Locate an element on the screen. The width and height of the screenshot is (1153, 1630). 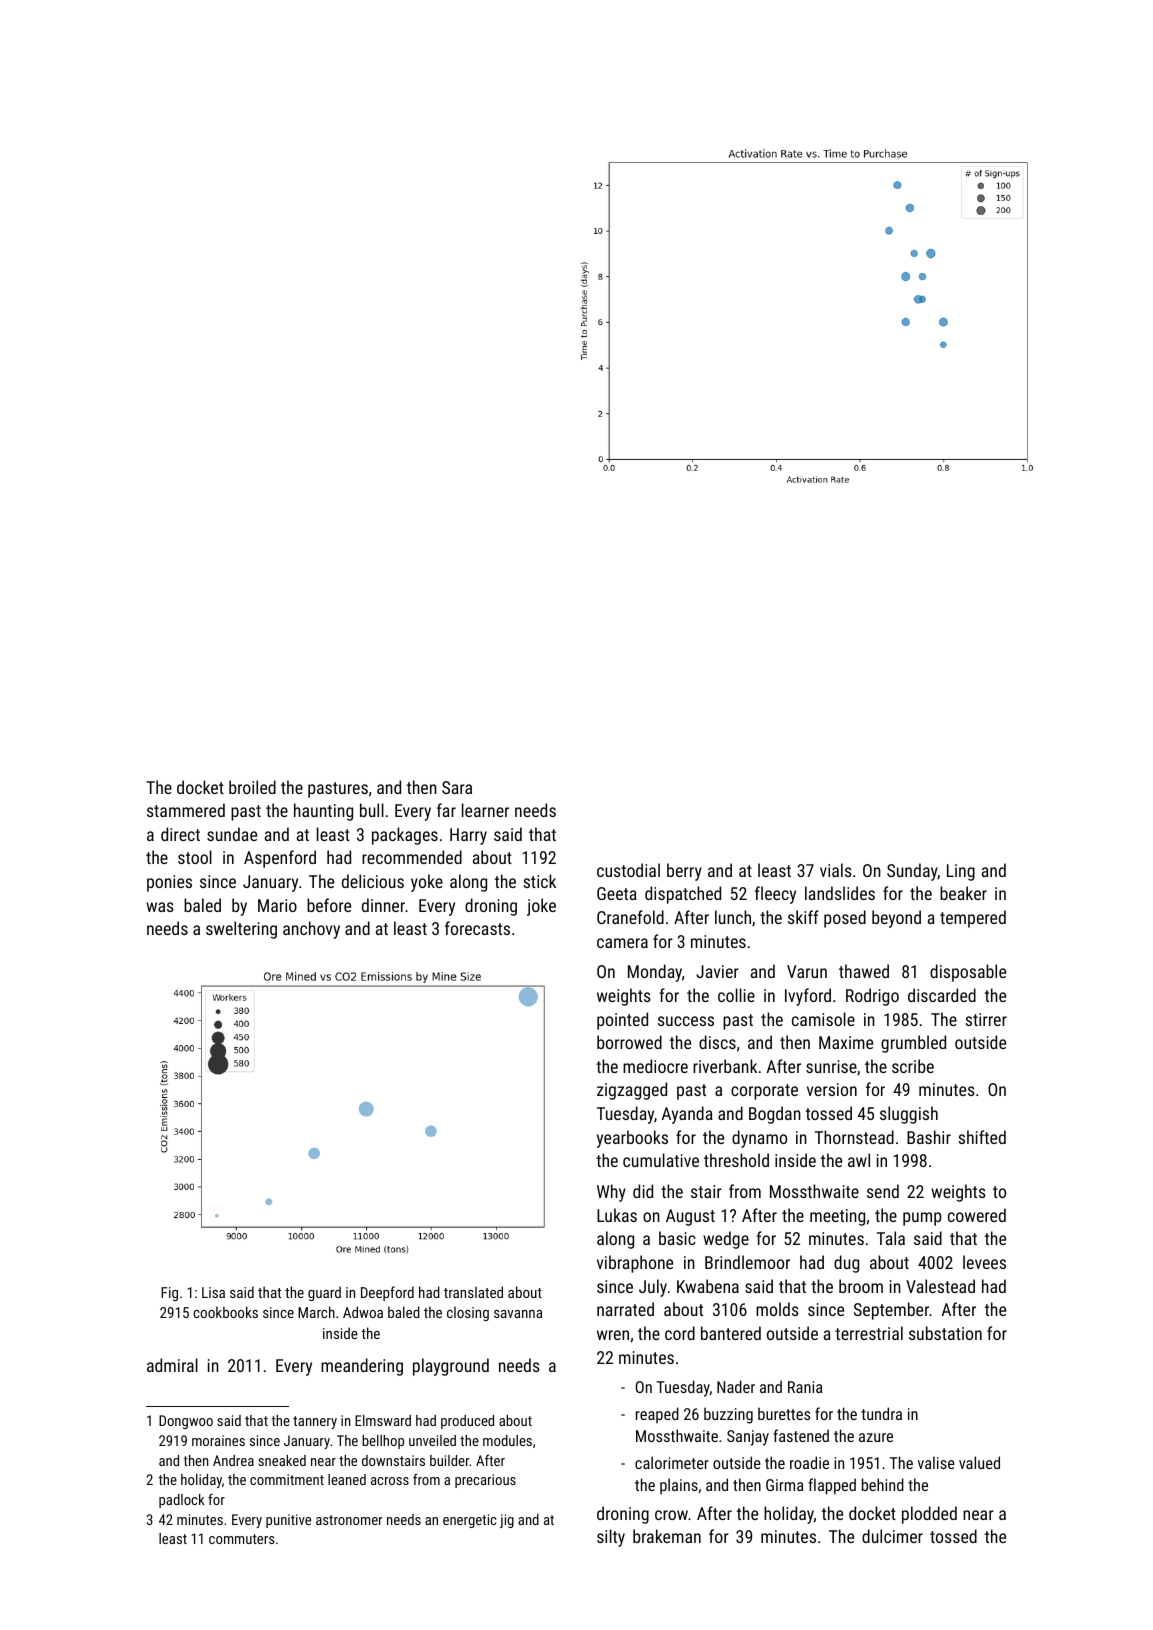
wedge is located at coordinates (726, 1240).
